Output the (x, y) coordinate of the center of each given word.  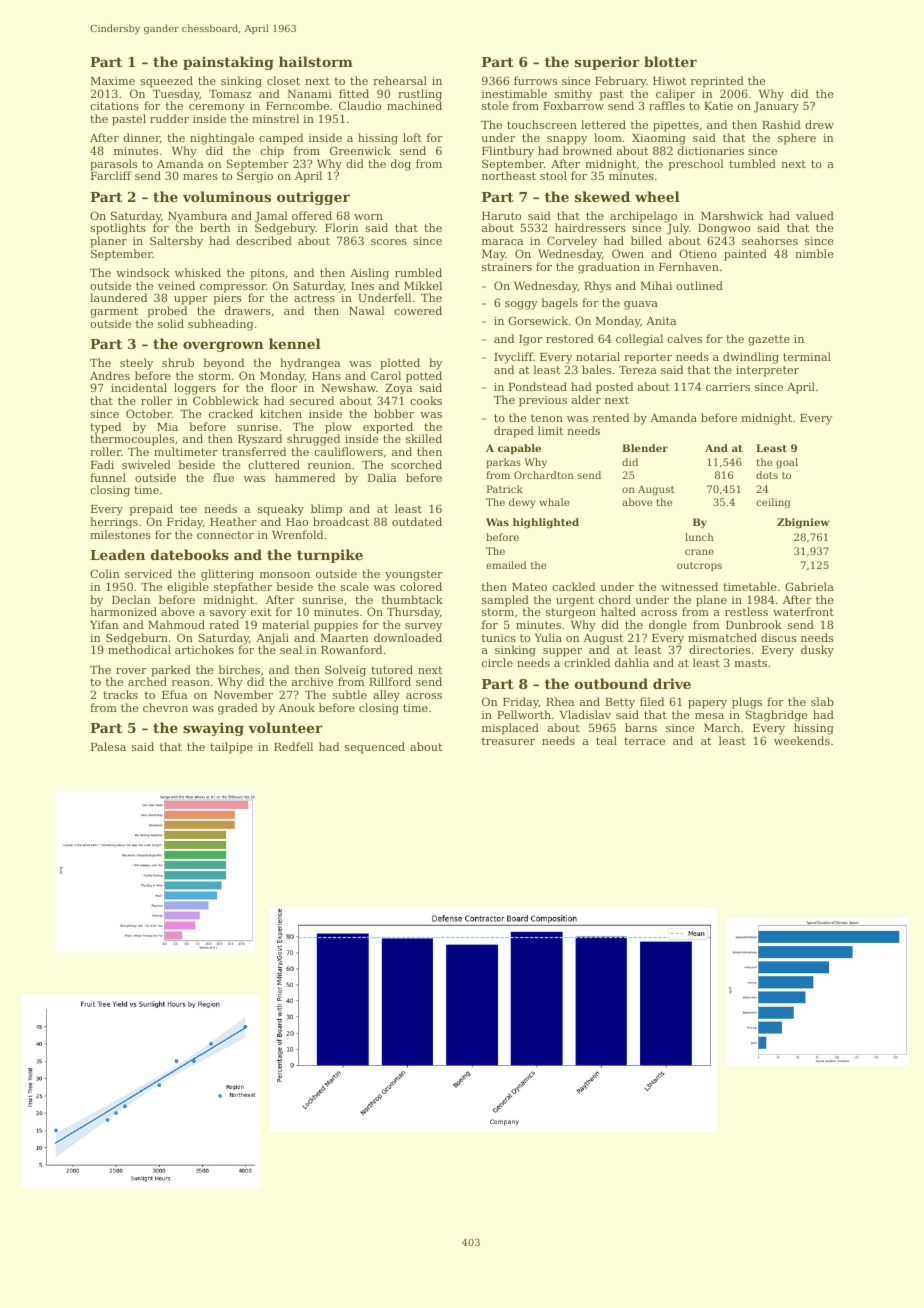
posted (614, 388)
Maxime (113, 81)
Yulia (548, 637)
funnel (108, 477)
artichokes (204, 649)
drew (819, 124)
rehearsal (400, 80)
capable (519, 449)
